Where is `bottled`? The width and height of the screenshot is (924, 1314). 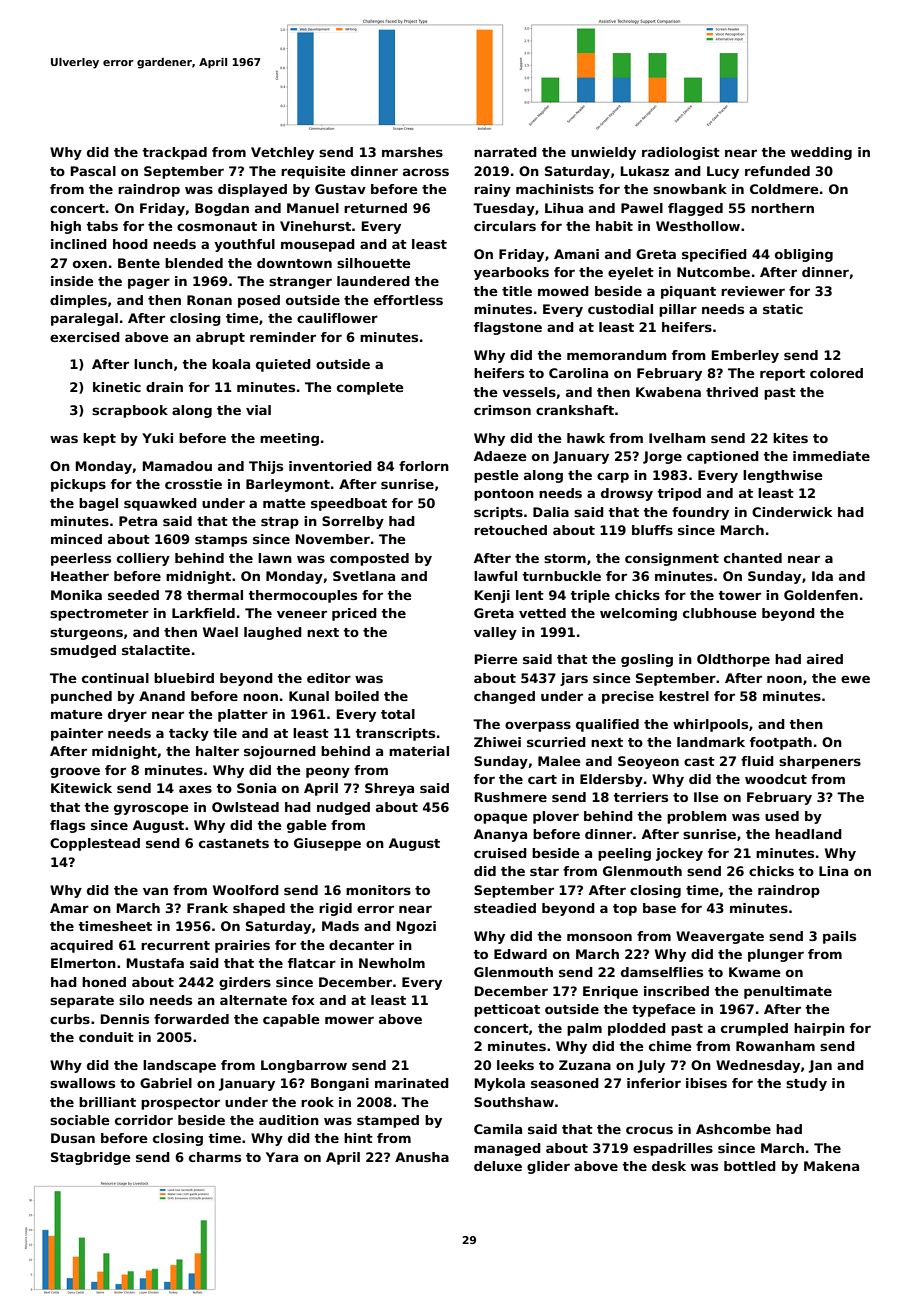 bottled is located at coordinates (750, 1166).
